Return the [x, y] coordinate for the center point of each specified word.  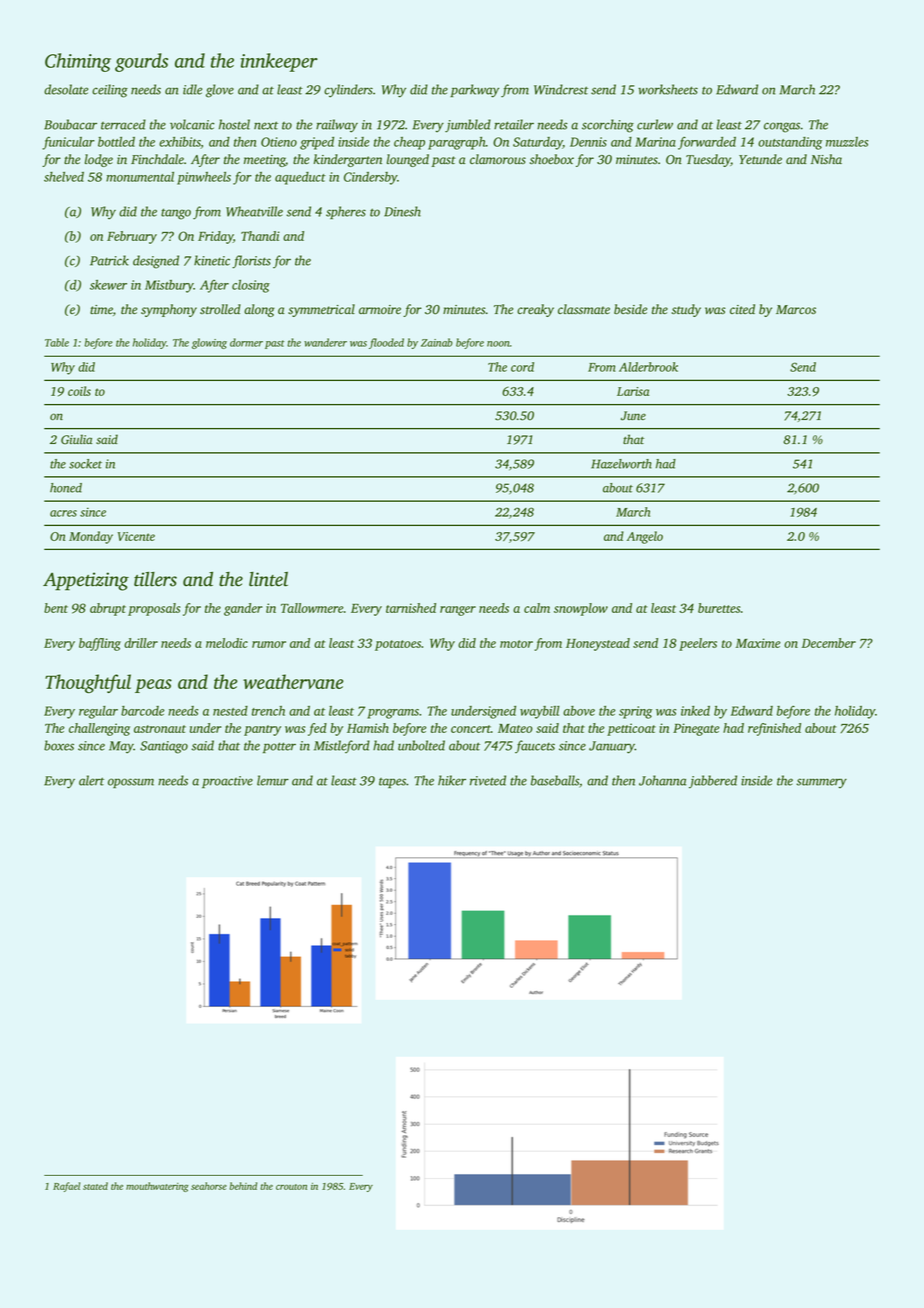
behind [243, 1186]
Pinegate [696, 729]
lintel [268, 579]
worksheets [668, 89]
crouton [291, 1187]
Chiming [78, 62]
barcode [142, 711]
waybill [540, 712]
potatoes [398, 645]
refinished [774, 729]
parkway [474, 91]
